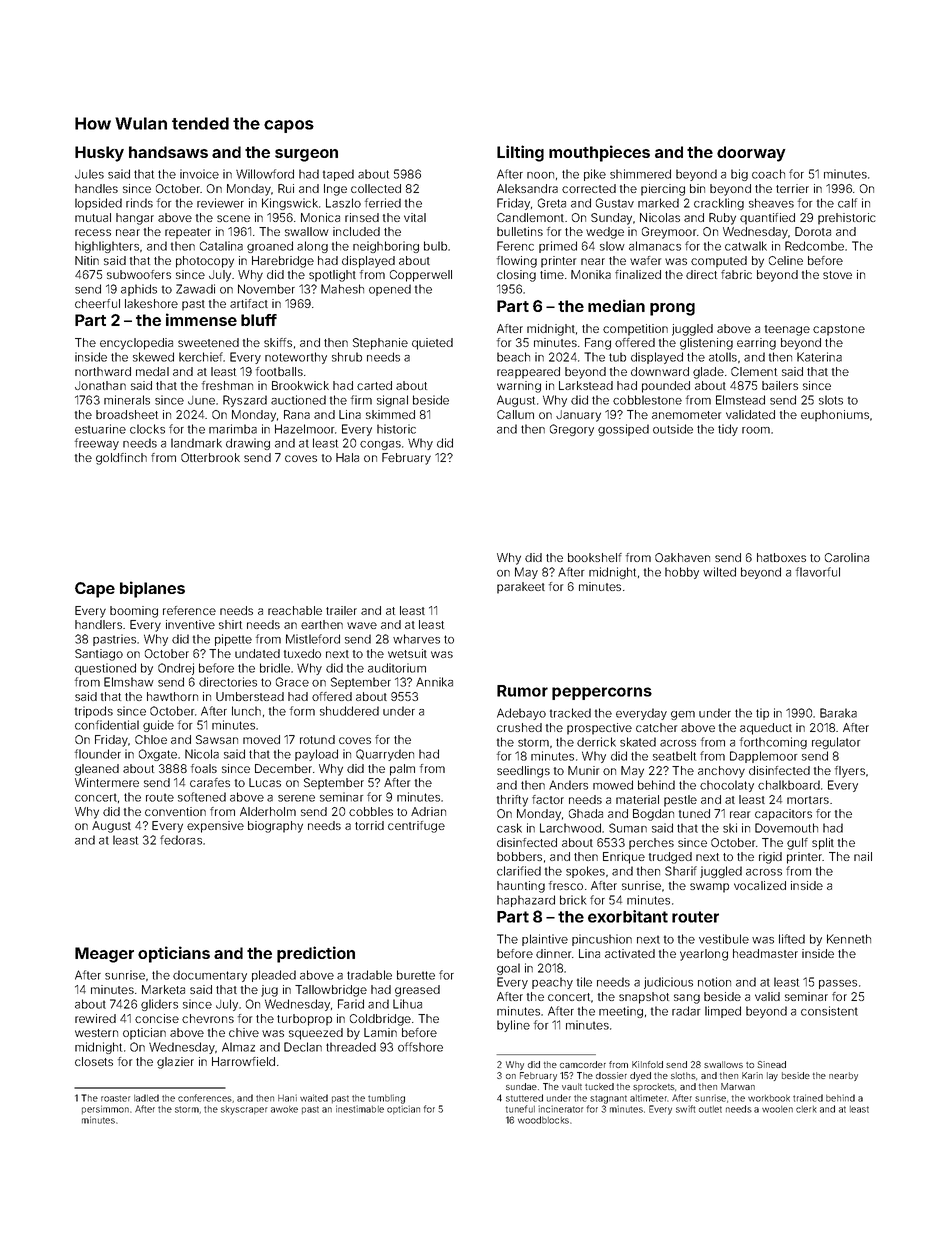 This screenshot has width=952, height=1233. Describe the element at coordinates (760, 885) in the screenshot. I see `vocalized` at that location.
